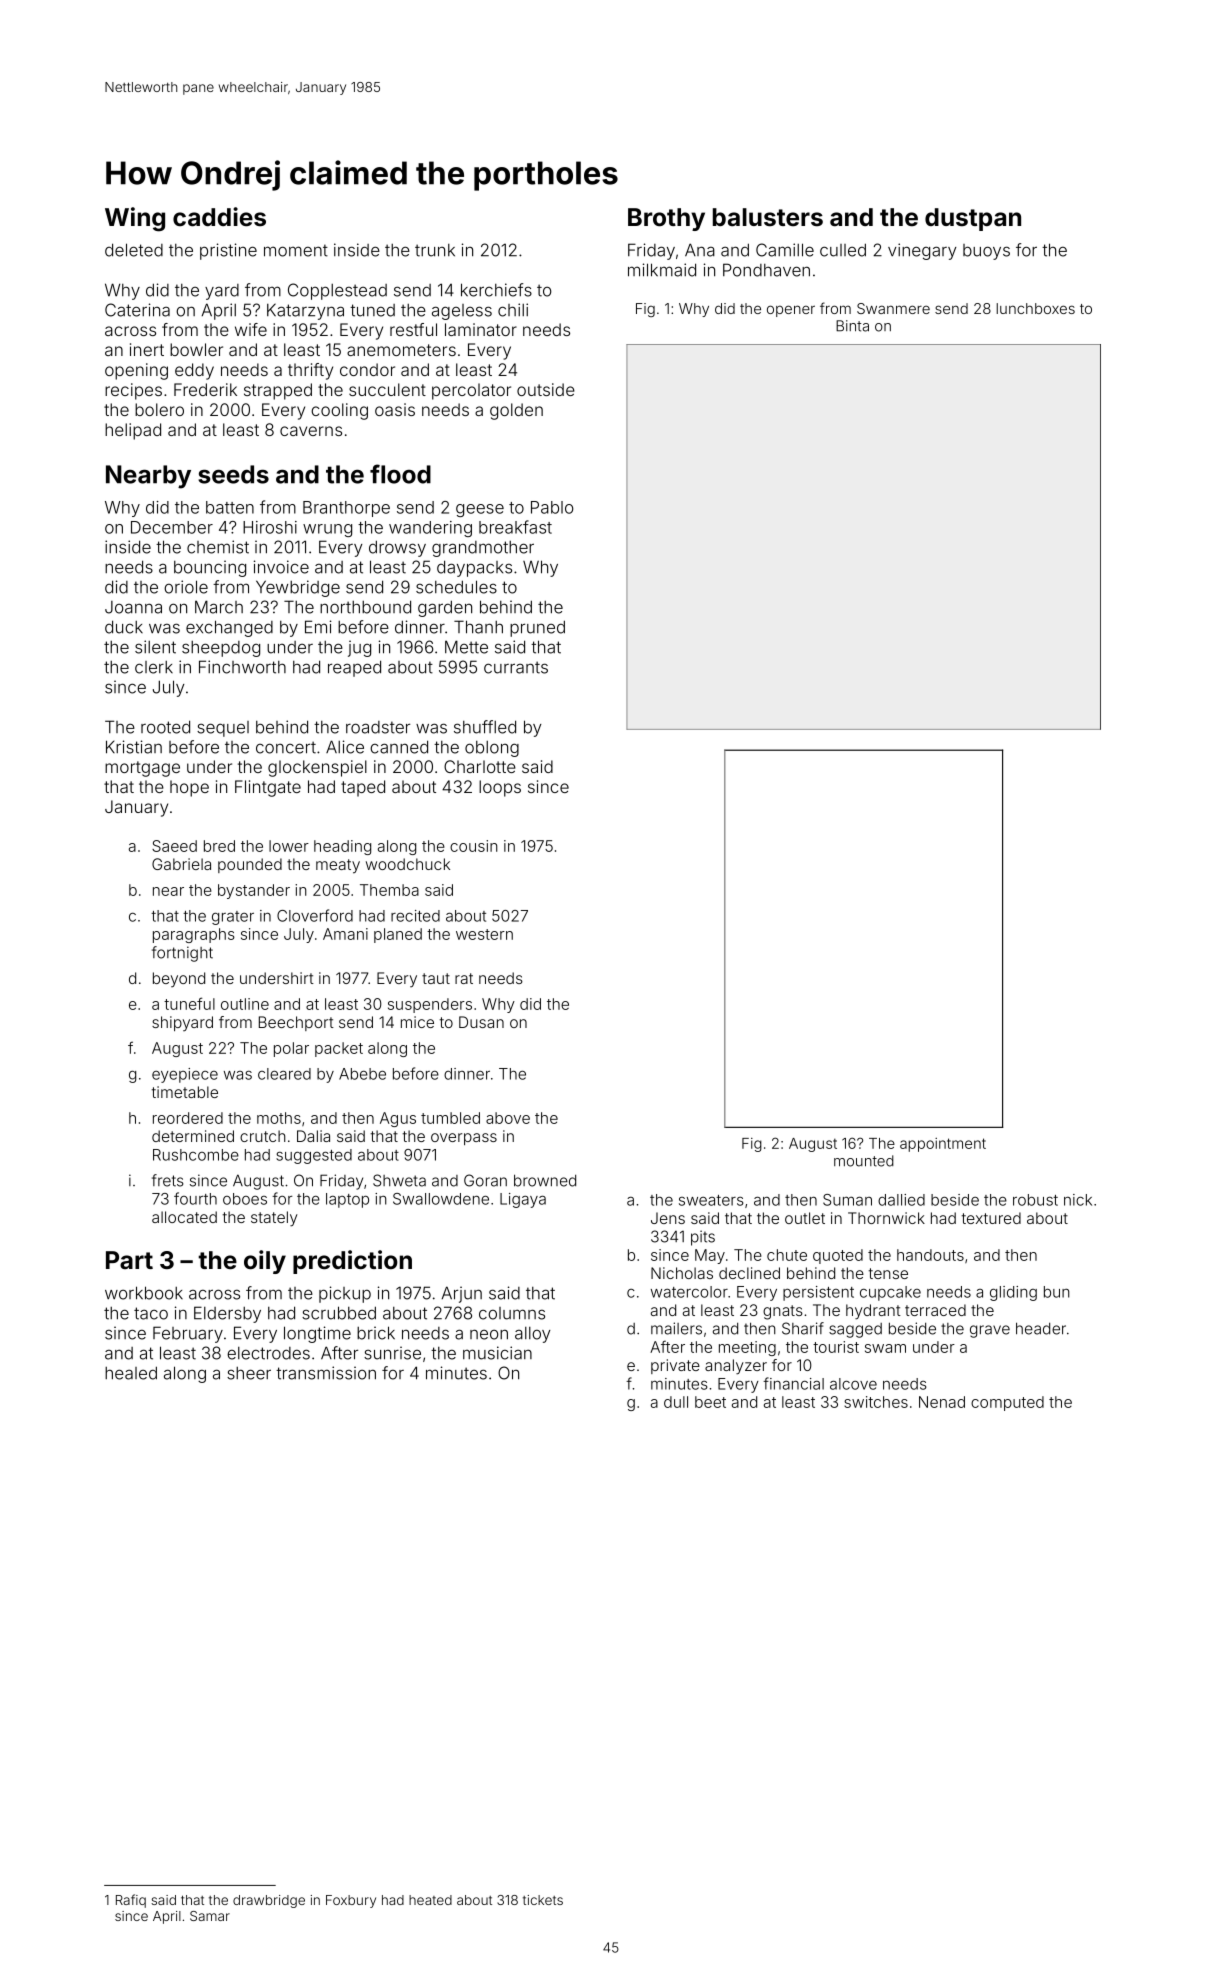 The width and height of the document is (1205, 1984). I want to click on wife, so click(251, 329).
